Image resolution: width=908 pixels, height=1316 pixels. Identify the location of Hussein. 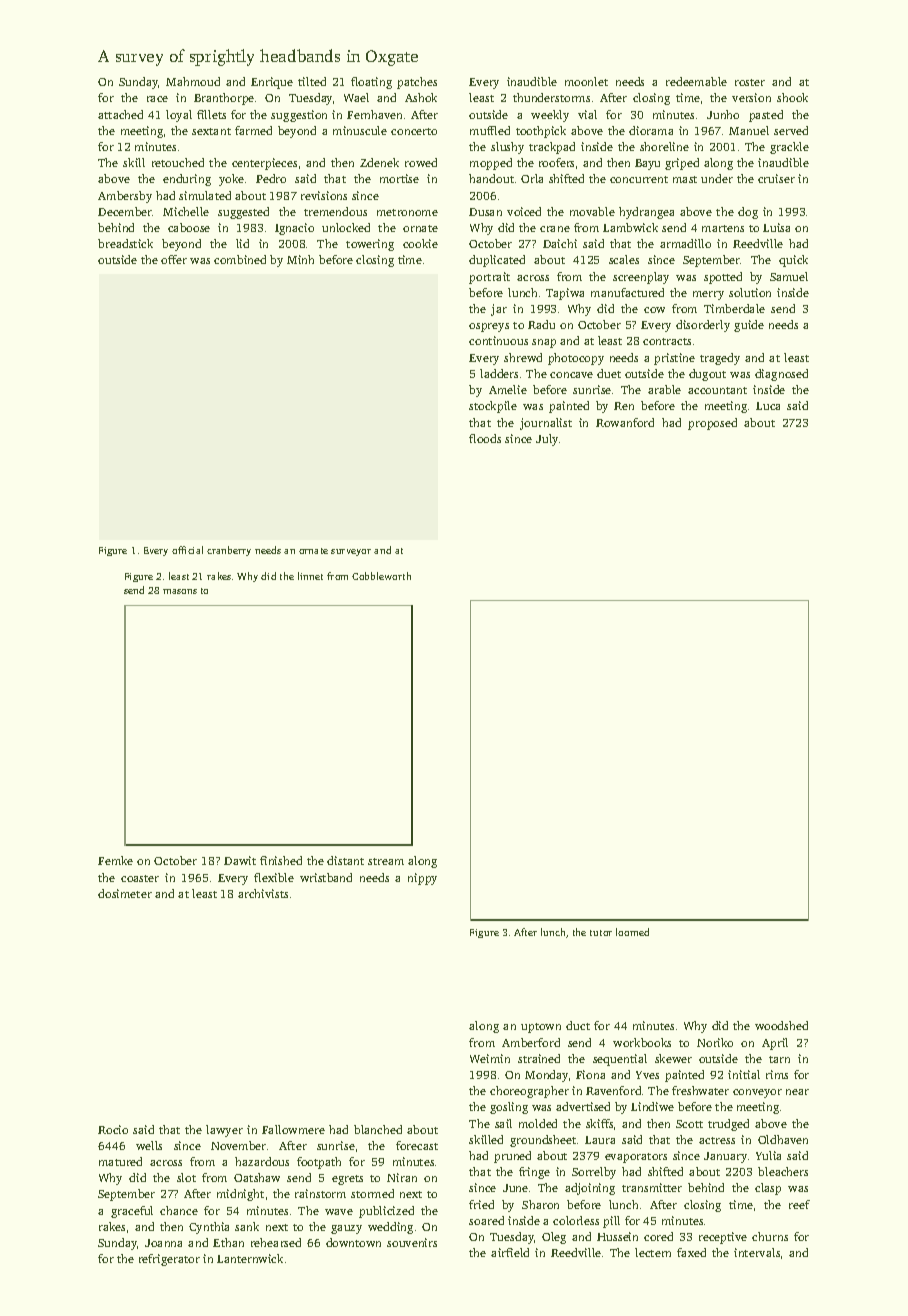
(617, 1236).
